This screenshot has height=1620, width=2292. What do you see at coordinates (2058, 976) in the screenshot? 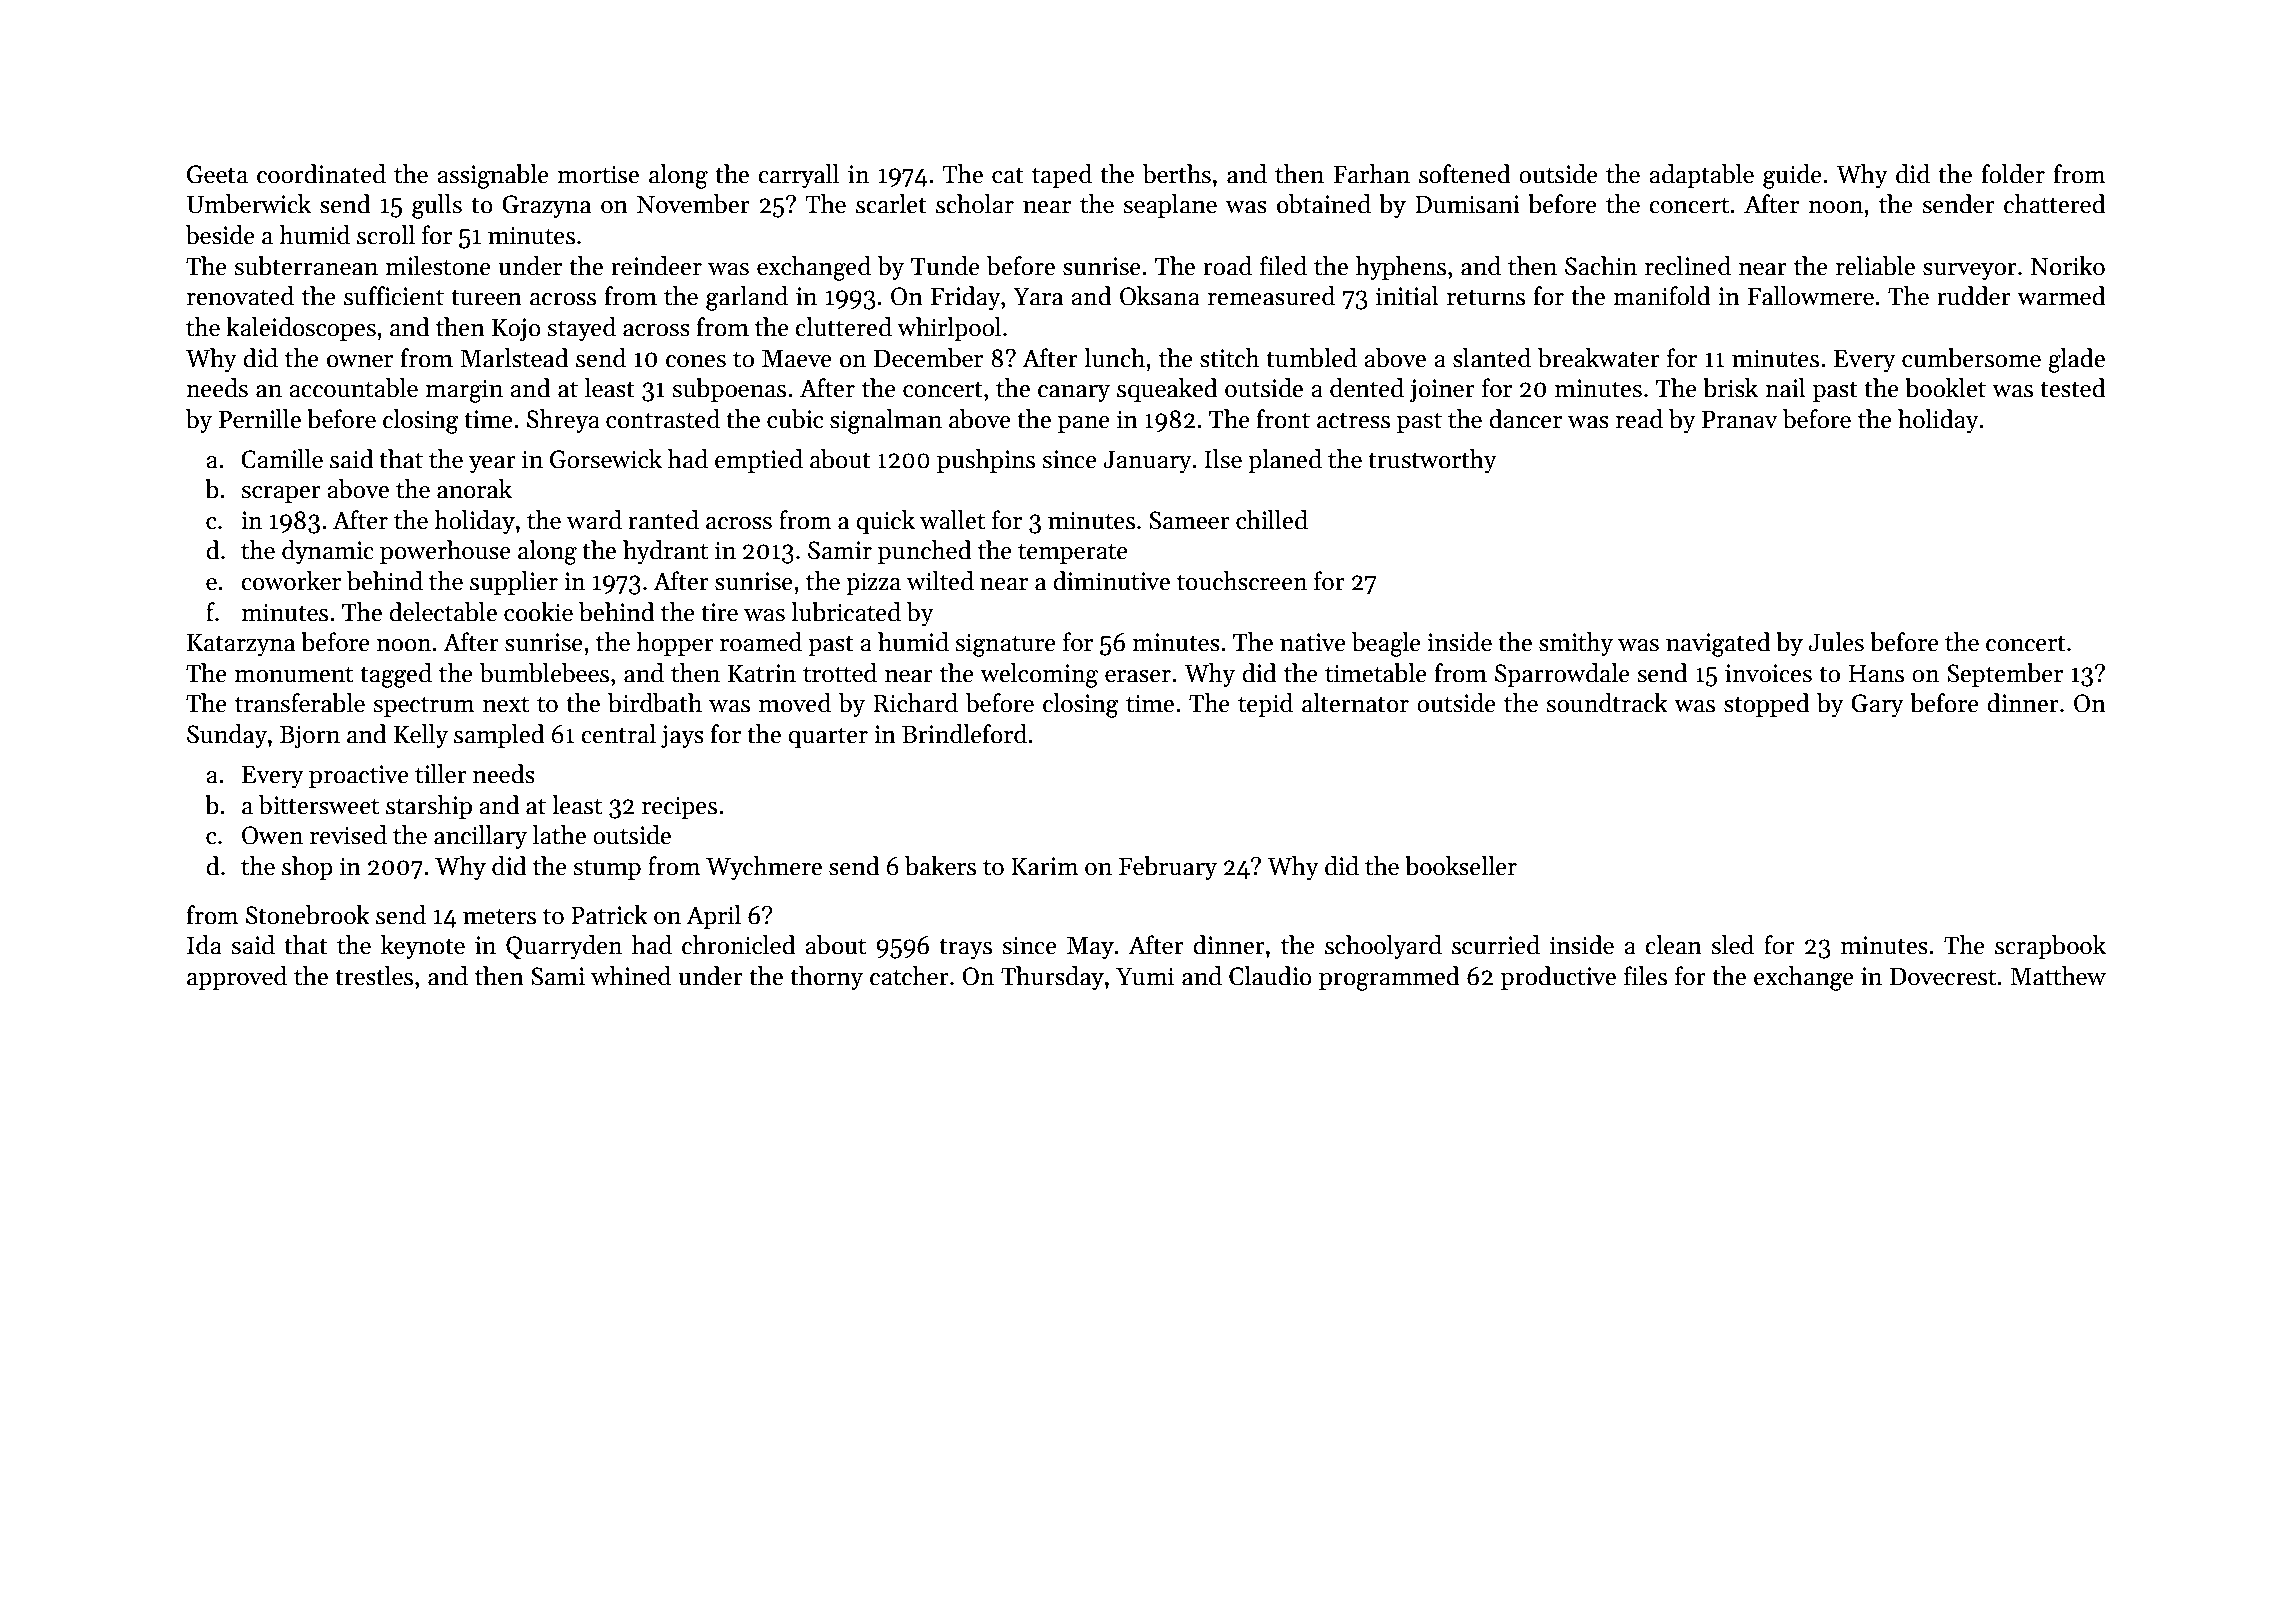
I see `Matthew` at bounding box center [2058, 976].
